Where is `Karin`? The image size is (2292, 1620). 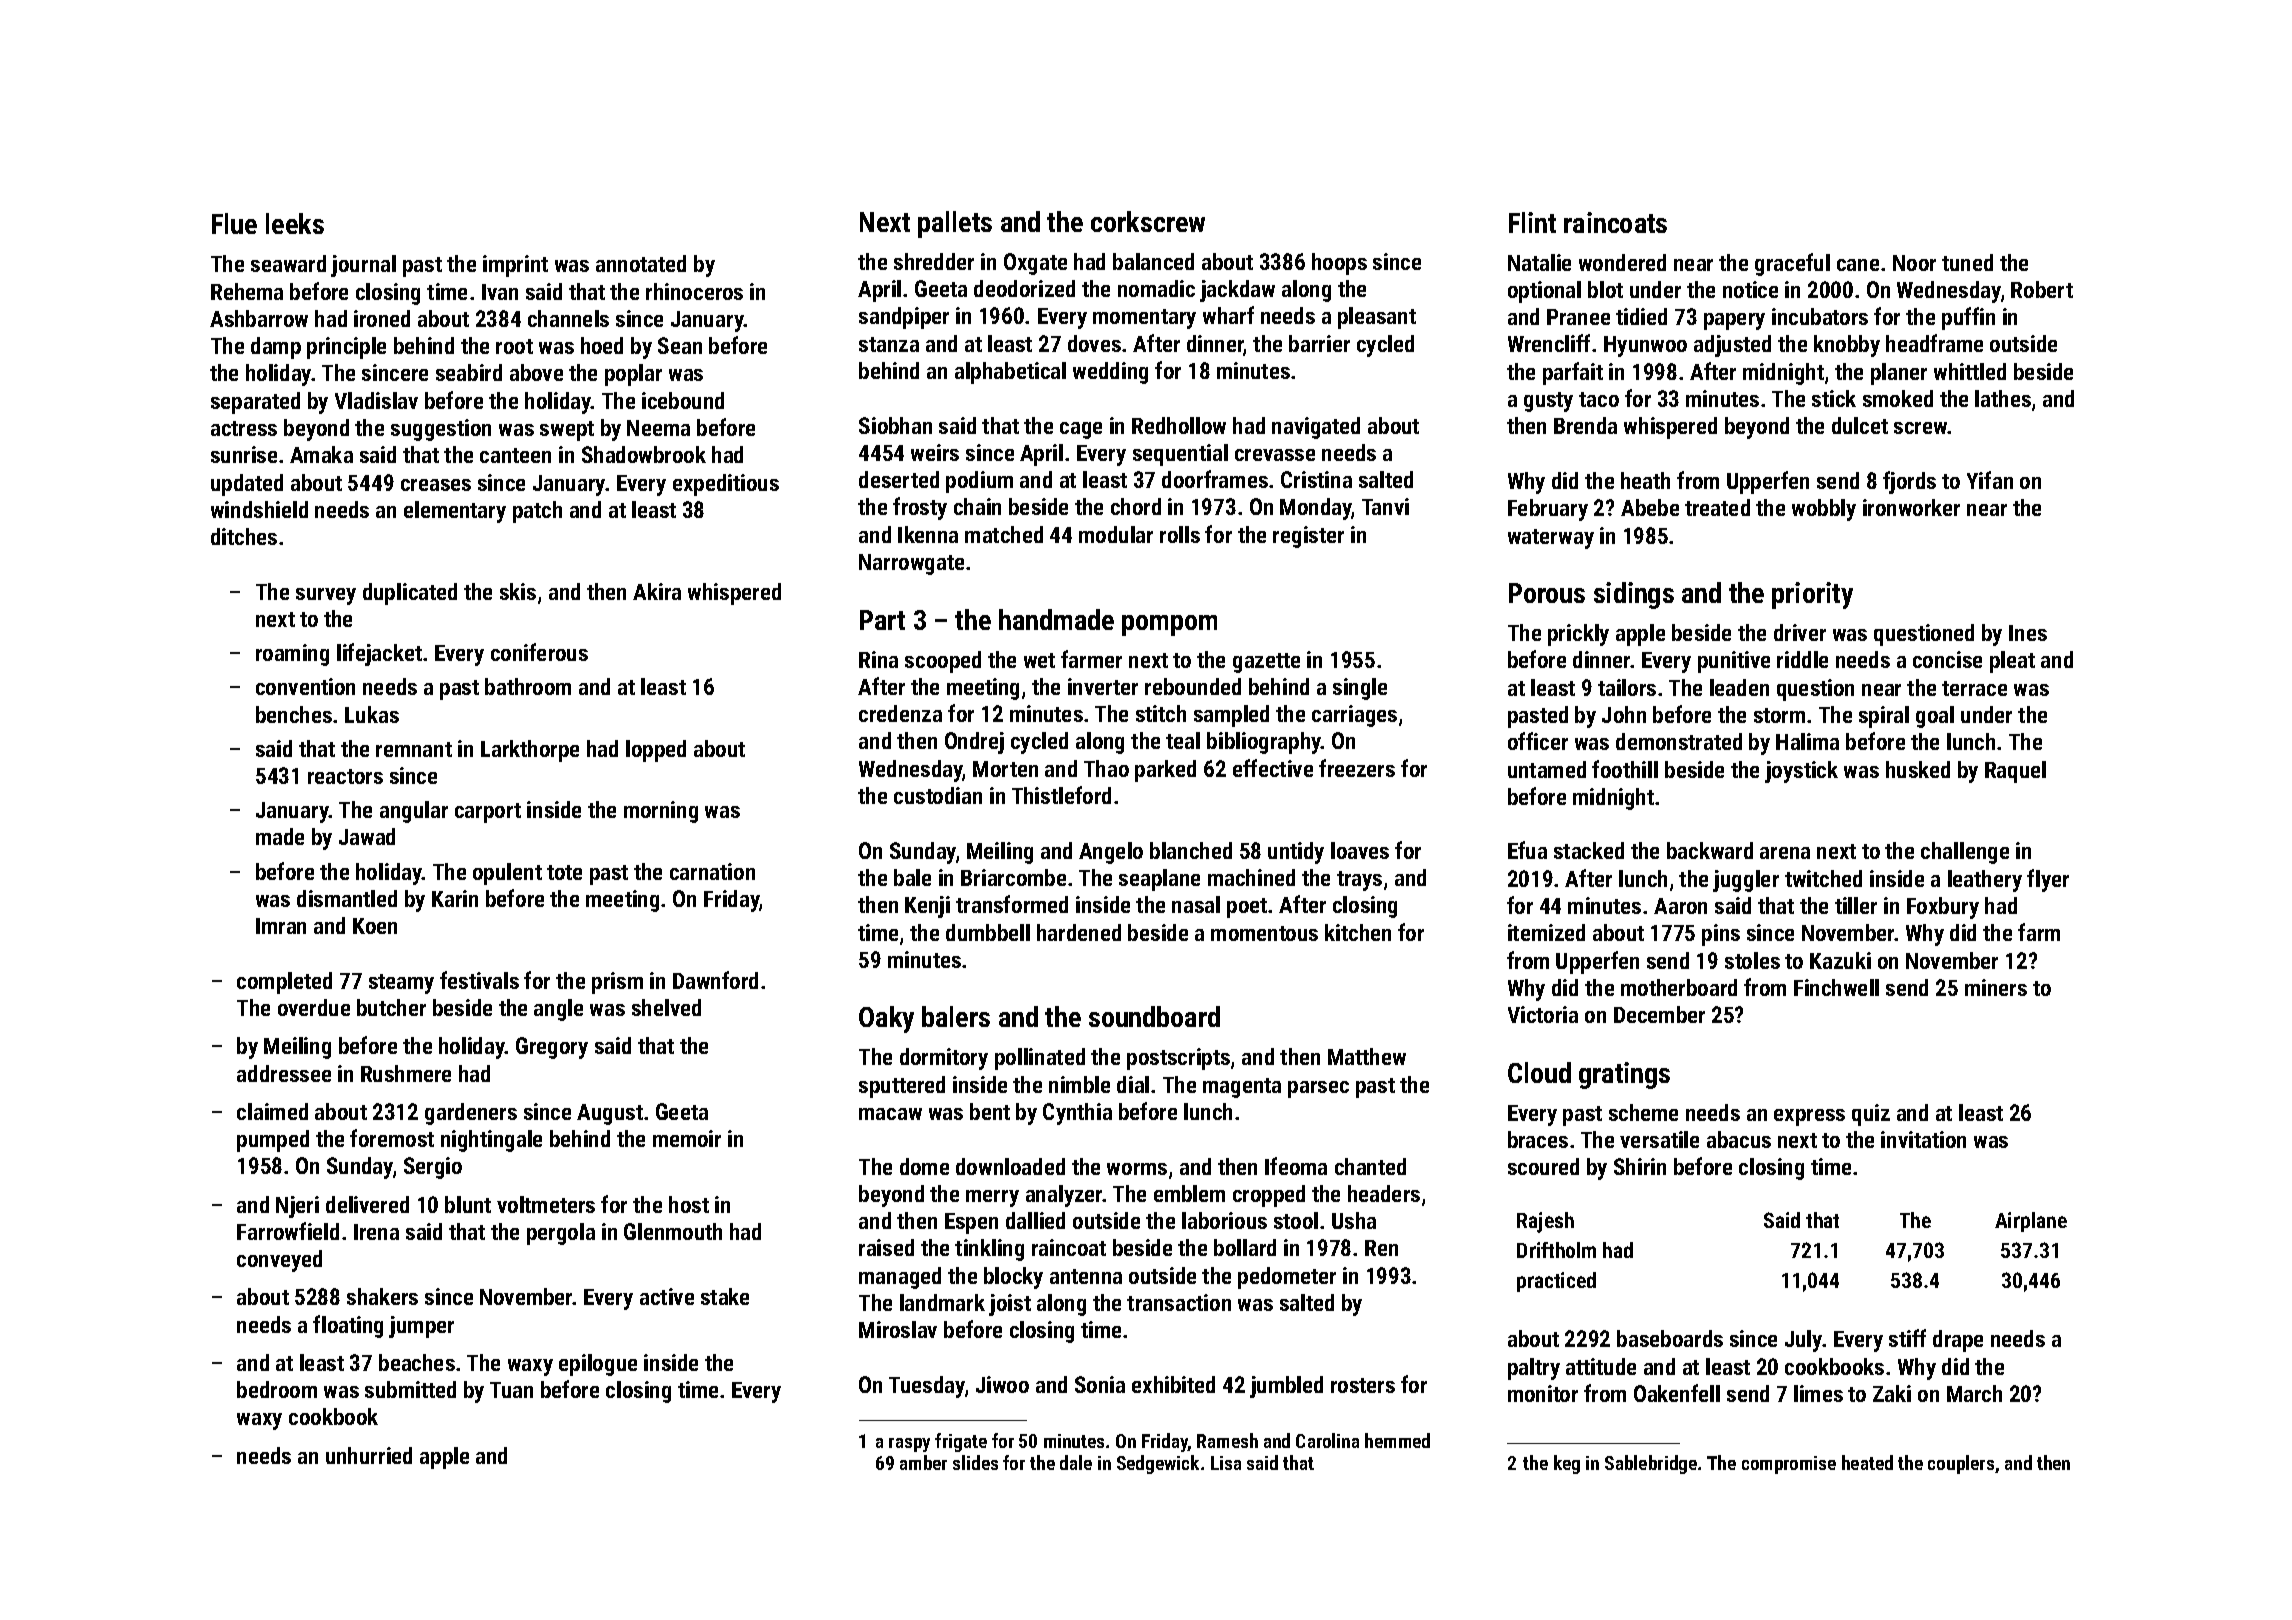
Karin is located at coordinates (455, 898).
